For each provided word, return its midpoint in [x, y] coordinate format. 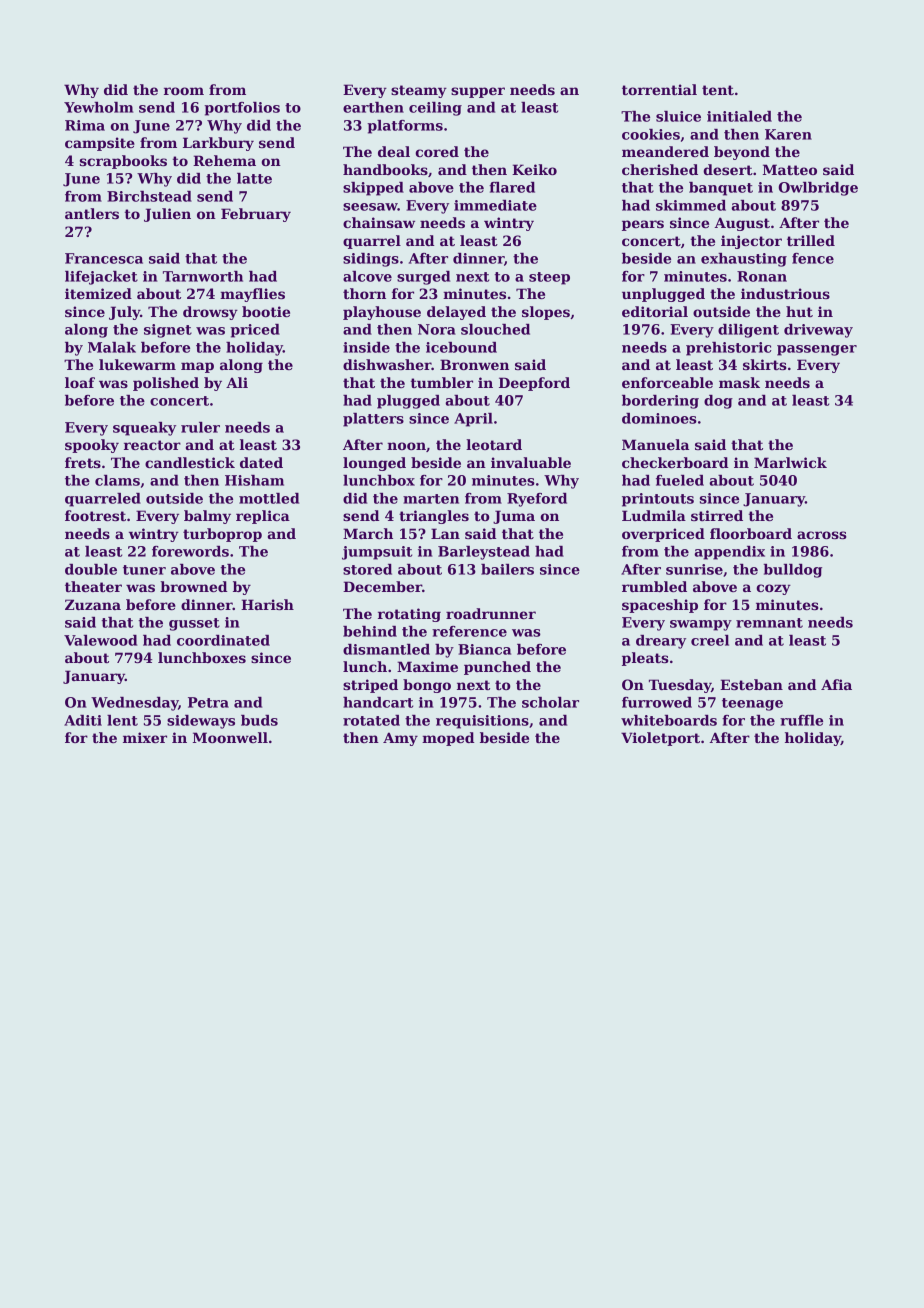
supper [478, 92]
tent [718, 90]
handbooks [385, 169]
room [184, 91]
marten [431, 499]
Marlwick [790, 462]
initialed [739, 116]
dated [261, 462]
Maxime [427, 666]
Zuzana [93, 604]
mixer [145, 737]
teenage [752, 704]
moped [448, 739]
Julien [167, 215]
